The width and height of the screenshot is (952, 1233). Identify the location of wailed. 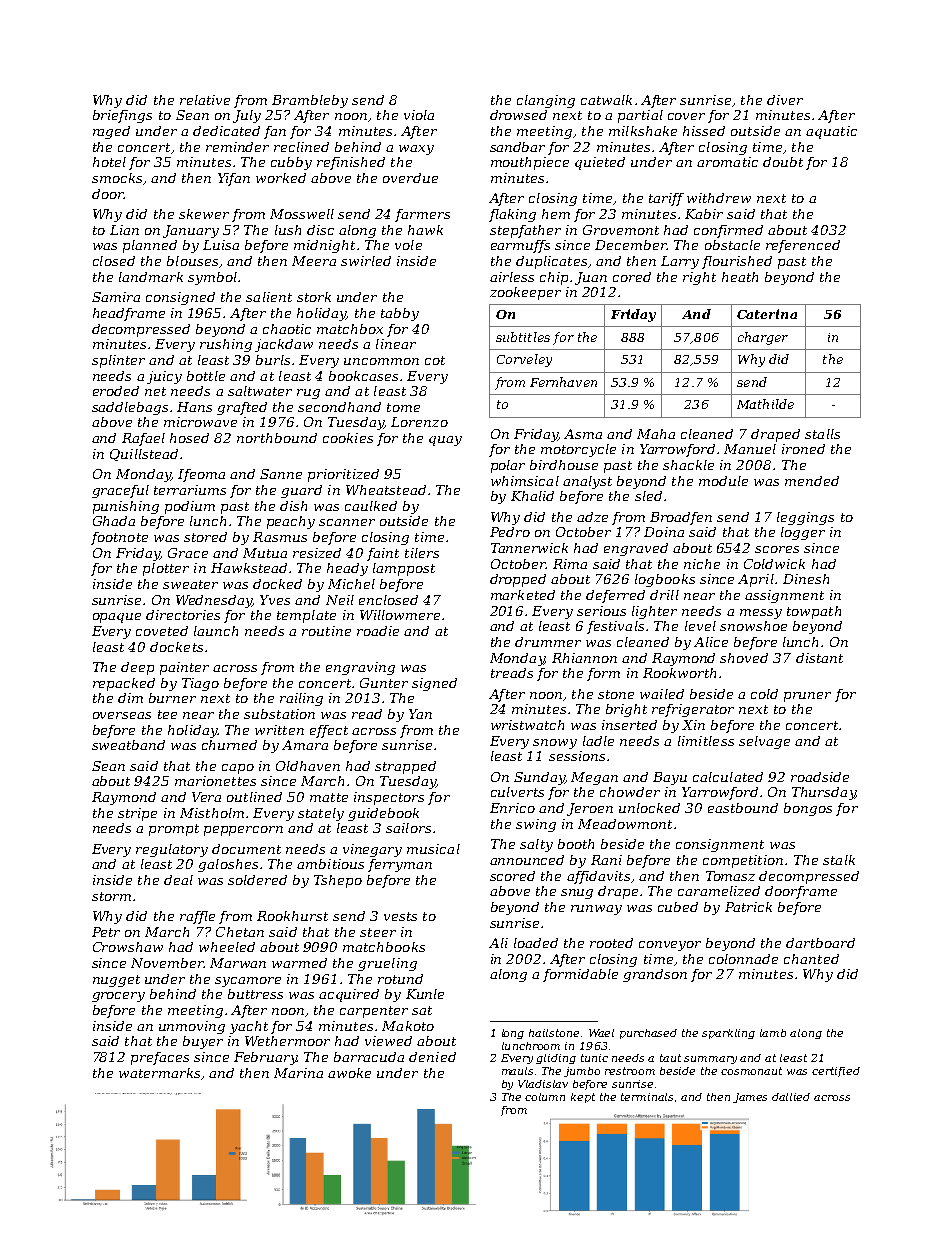
(662, 694).
